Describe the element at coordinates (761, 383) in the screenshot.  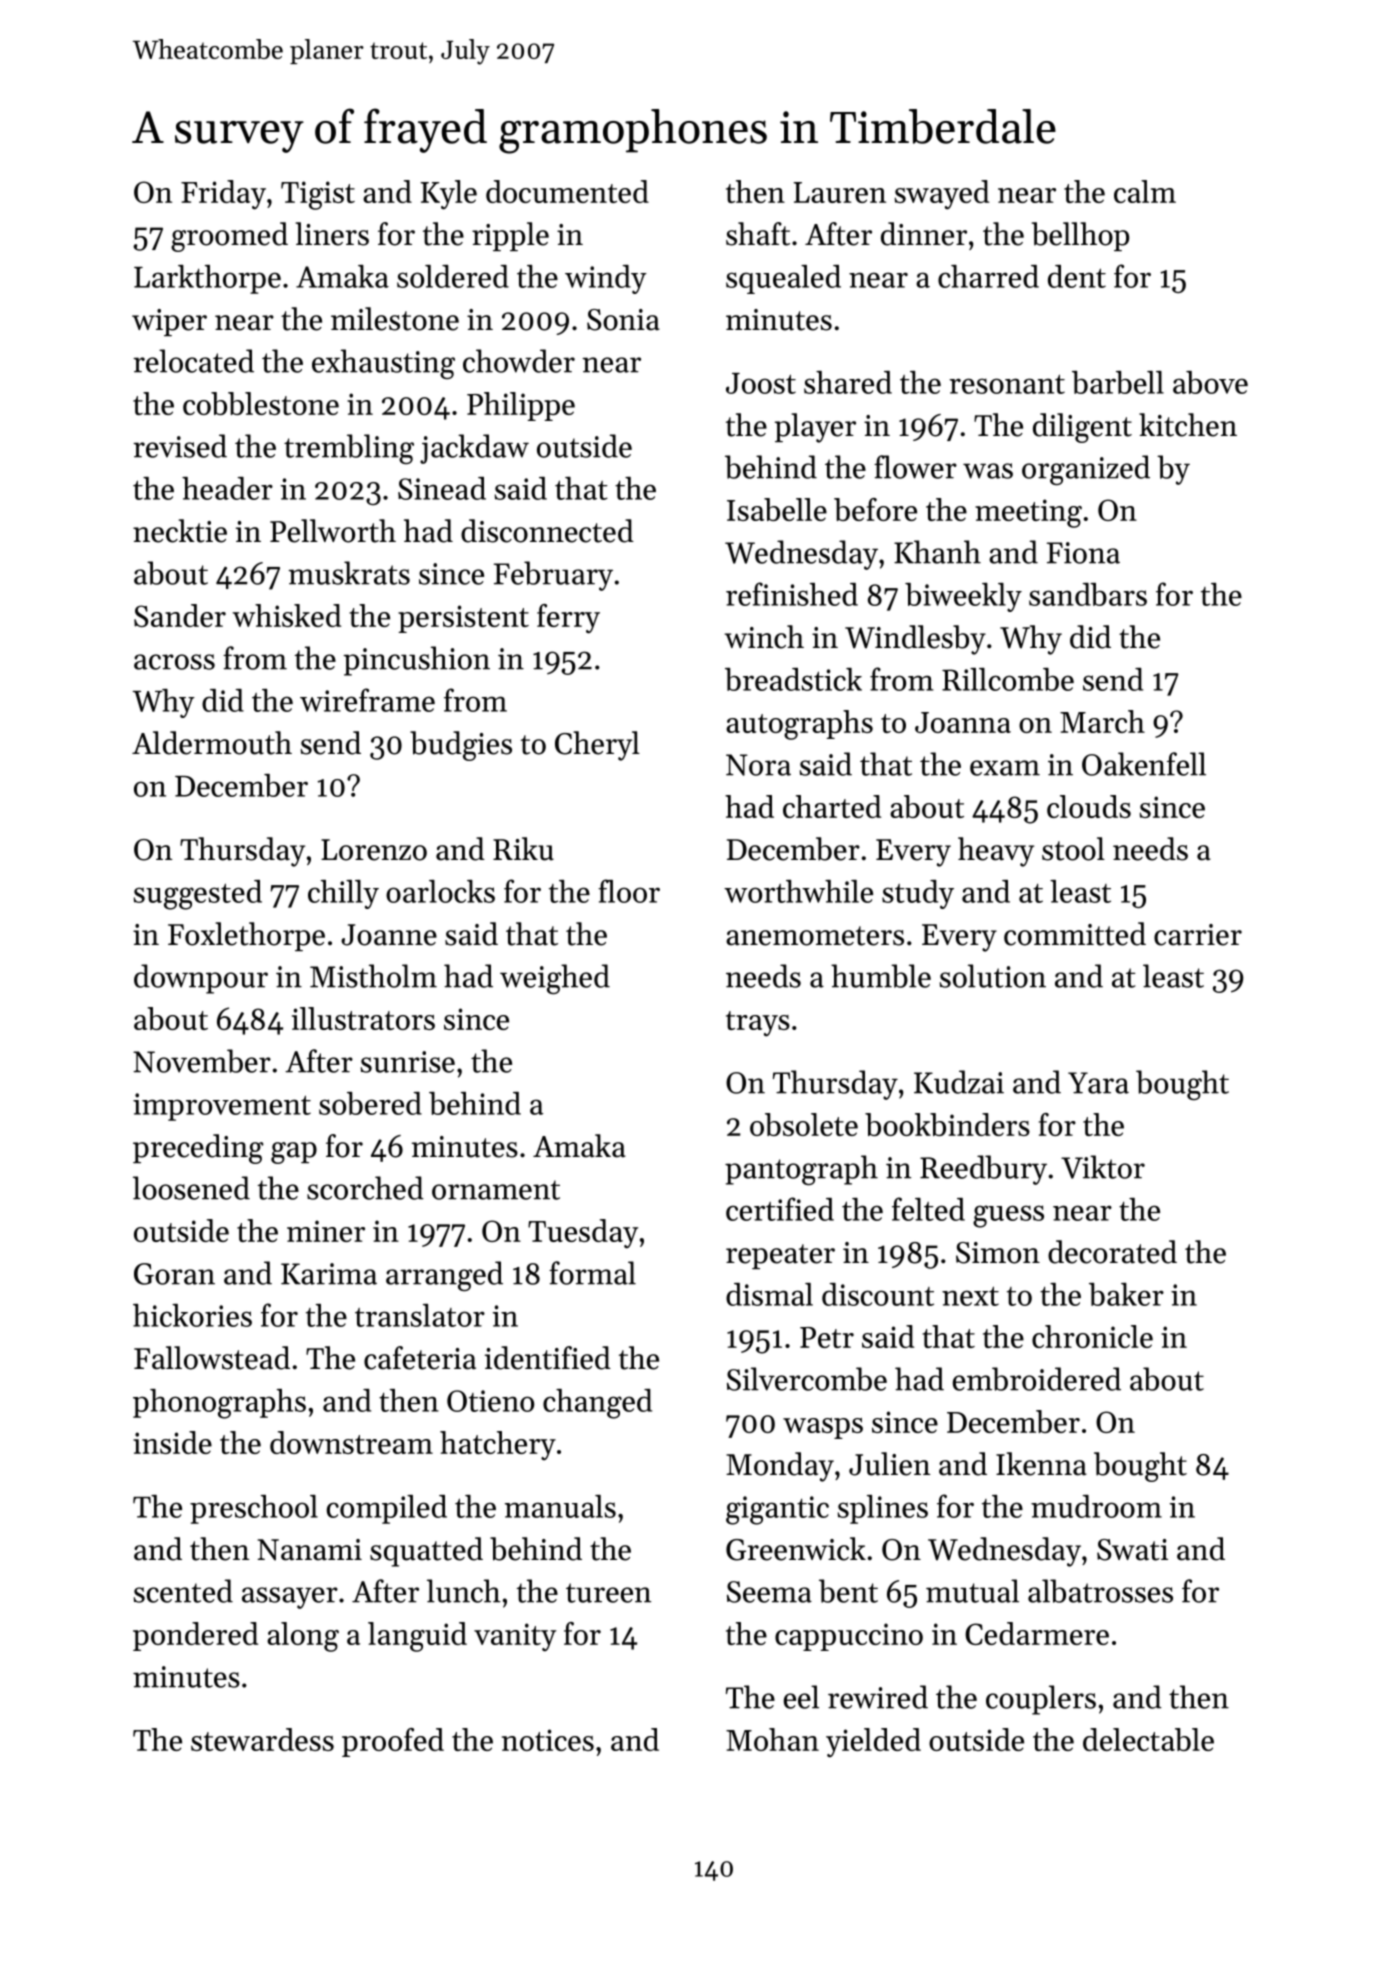
I see `Joost` at that location.
